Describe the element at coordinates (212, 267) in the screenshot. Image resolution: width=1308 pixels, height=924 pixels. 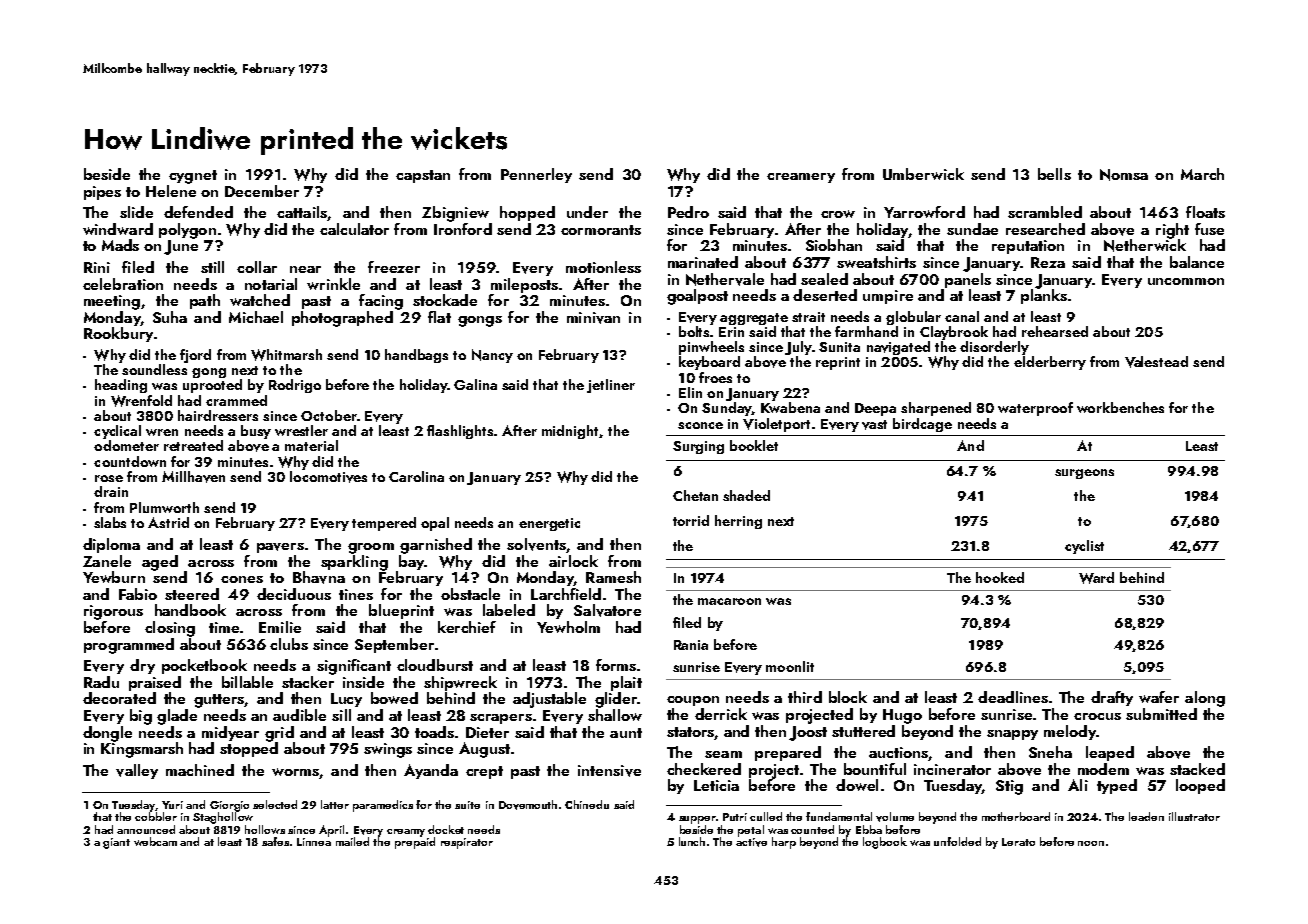
I see `still` at that location.
